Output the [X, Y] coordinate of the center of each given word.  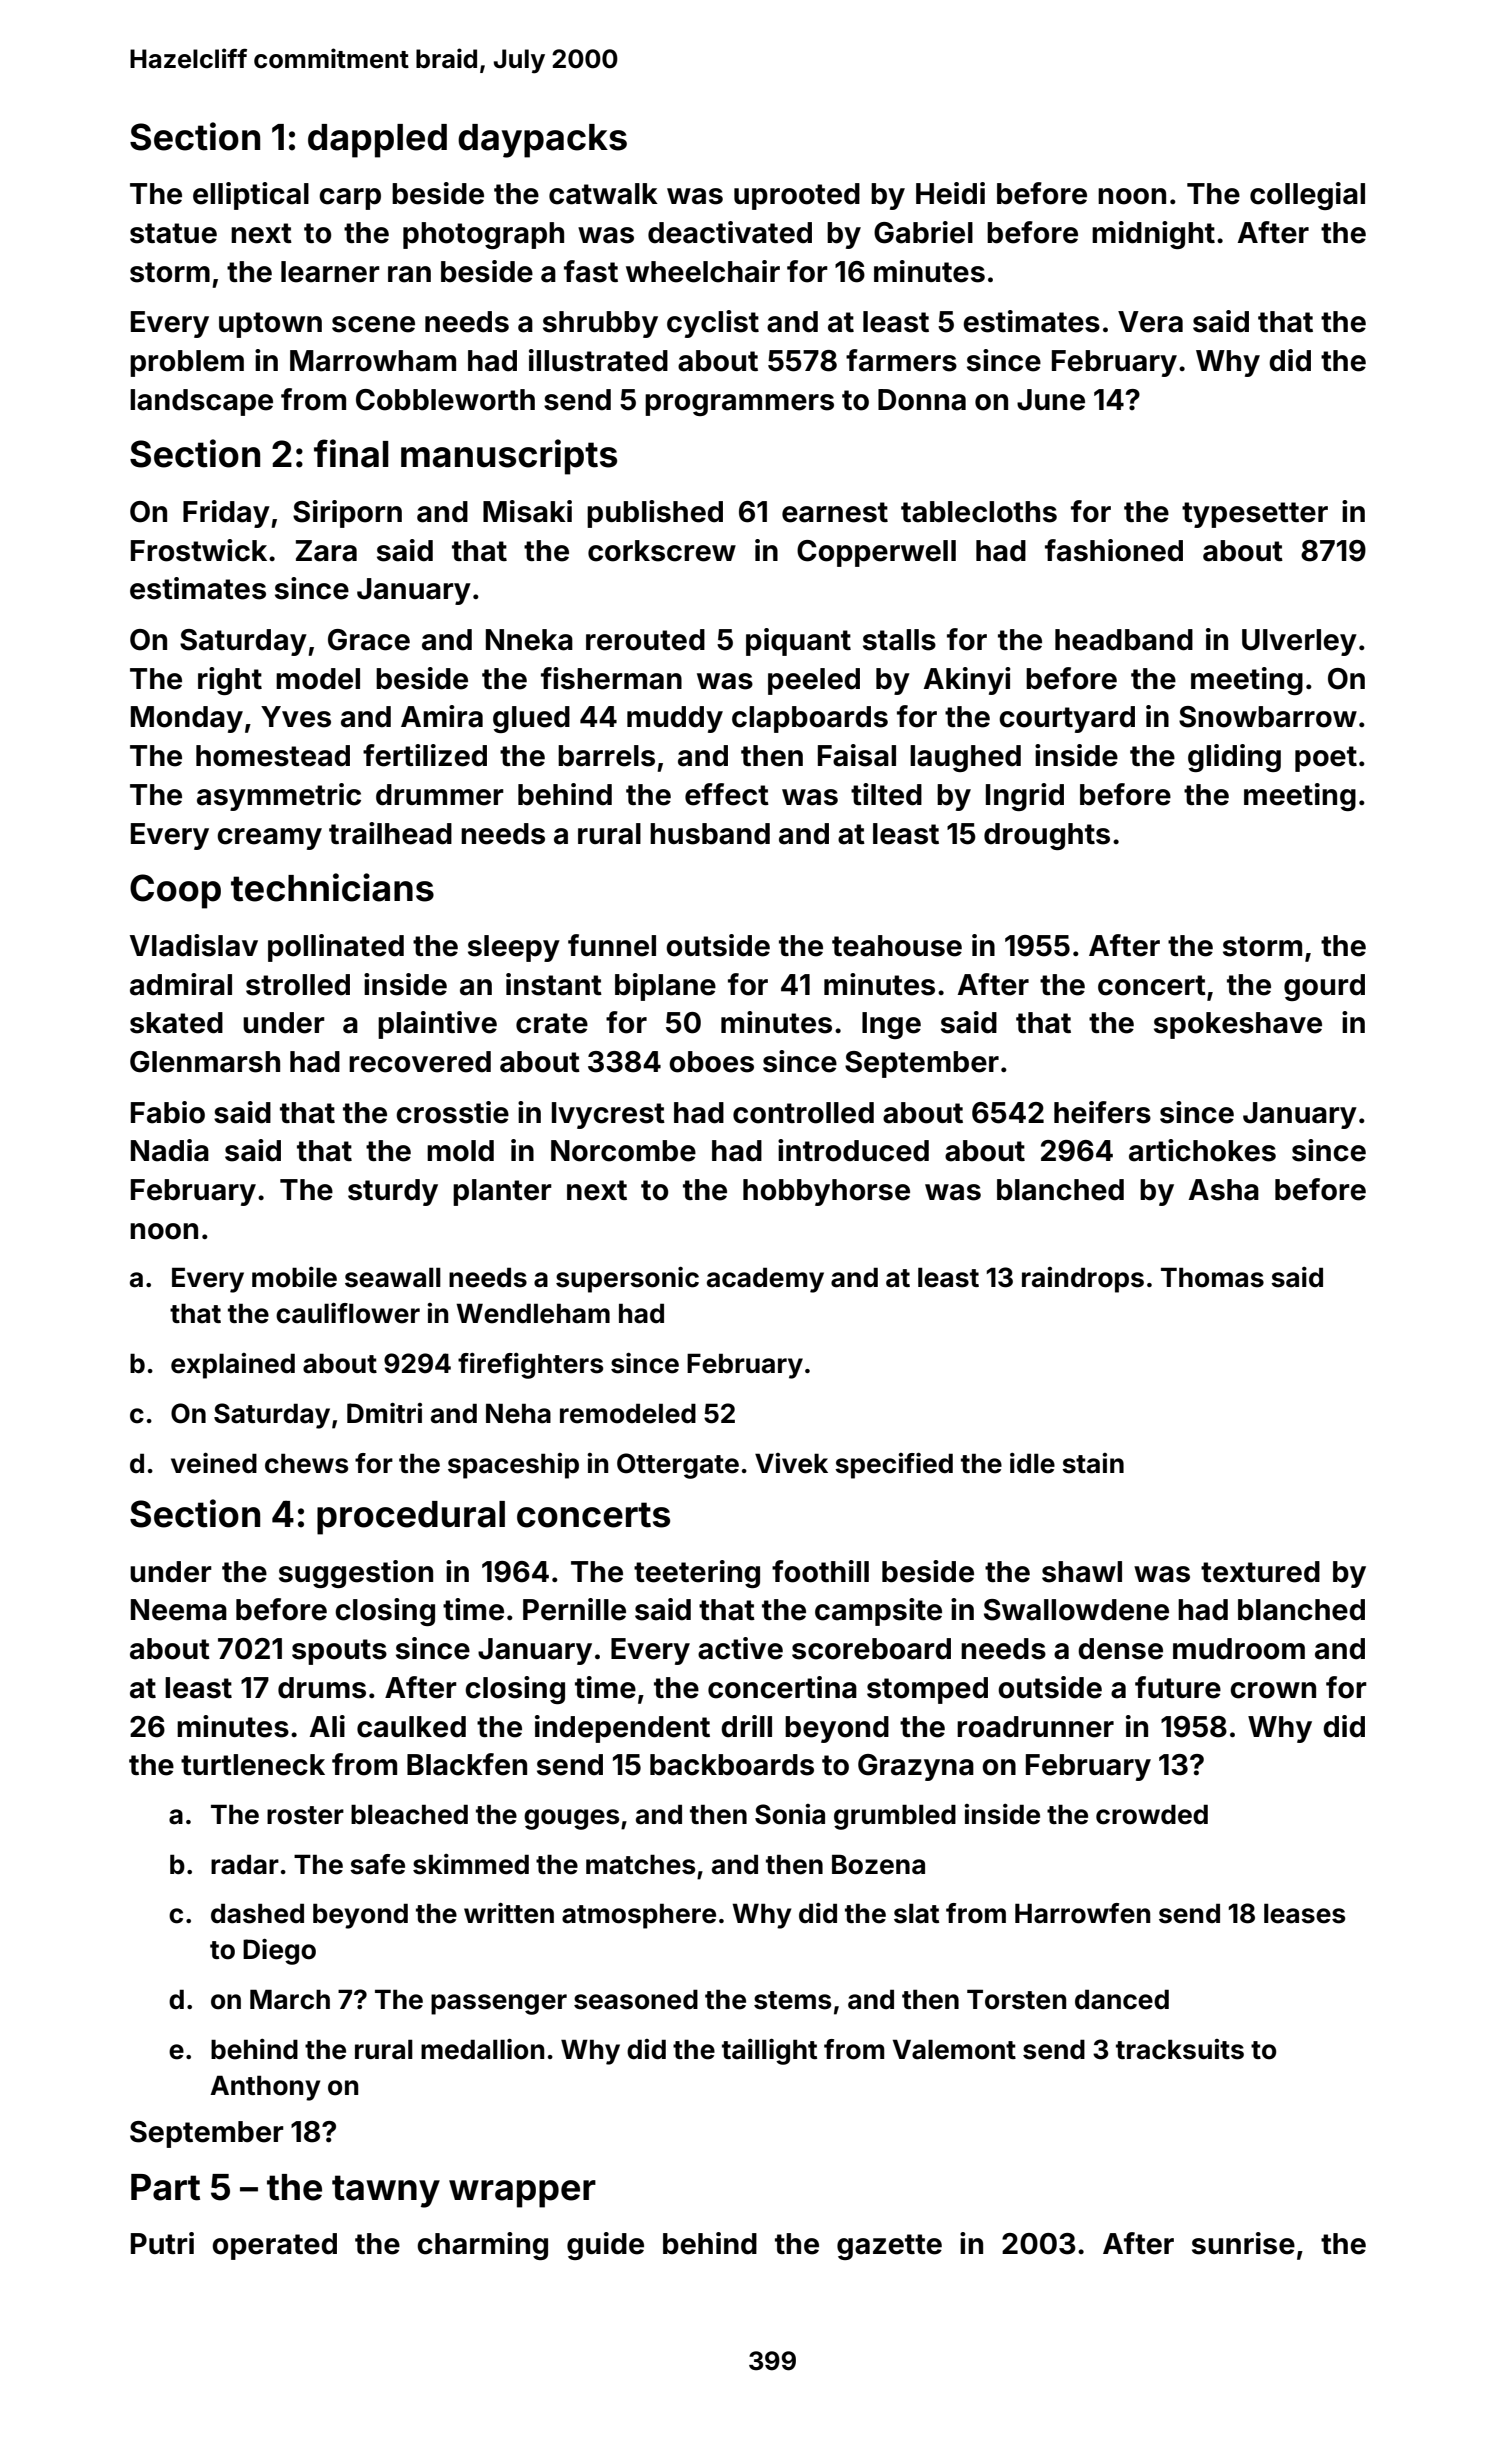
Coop [175, 891]
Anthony [265, 2088]
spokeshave [1238, 1025]
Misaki [527, 511]
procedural [411, 1518]
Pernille [574, 1609]
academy [765, 1280]
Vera [1150, 322]
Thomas [1212, 1277]
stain [1093, 1463]
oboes [711, 1062]
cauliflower [348, 1313]
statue [173, 233]
